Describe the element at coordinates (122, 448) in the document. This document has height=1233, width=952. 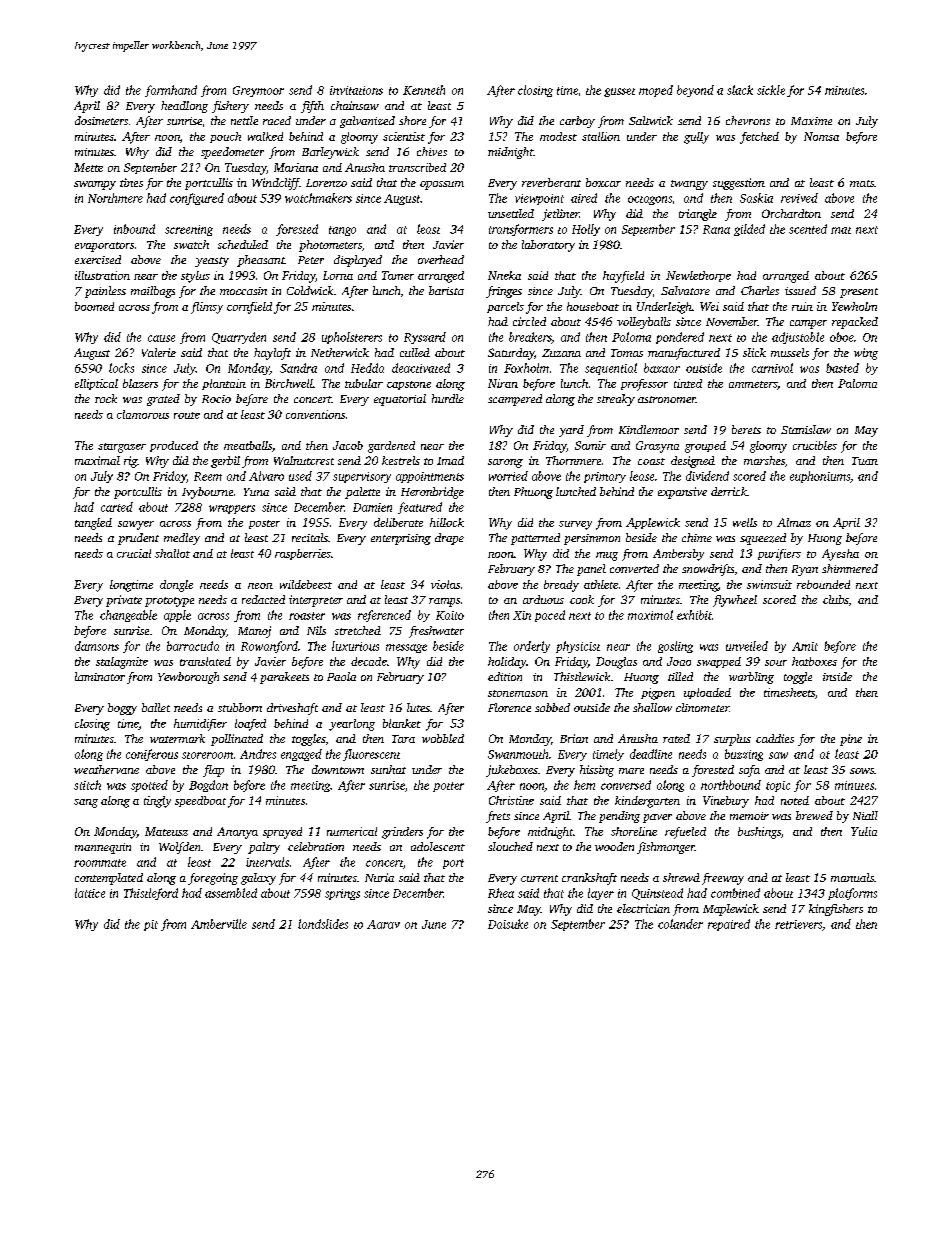
I see `stargazer` at that location.
